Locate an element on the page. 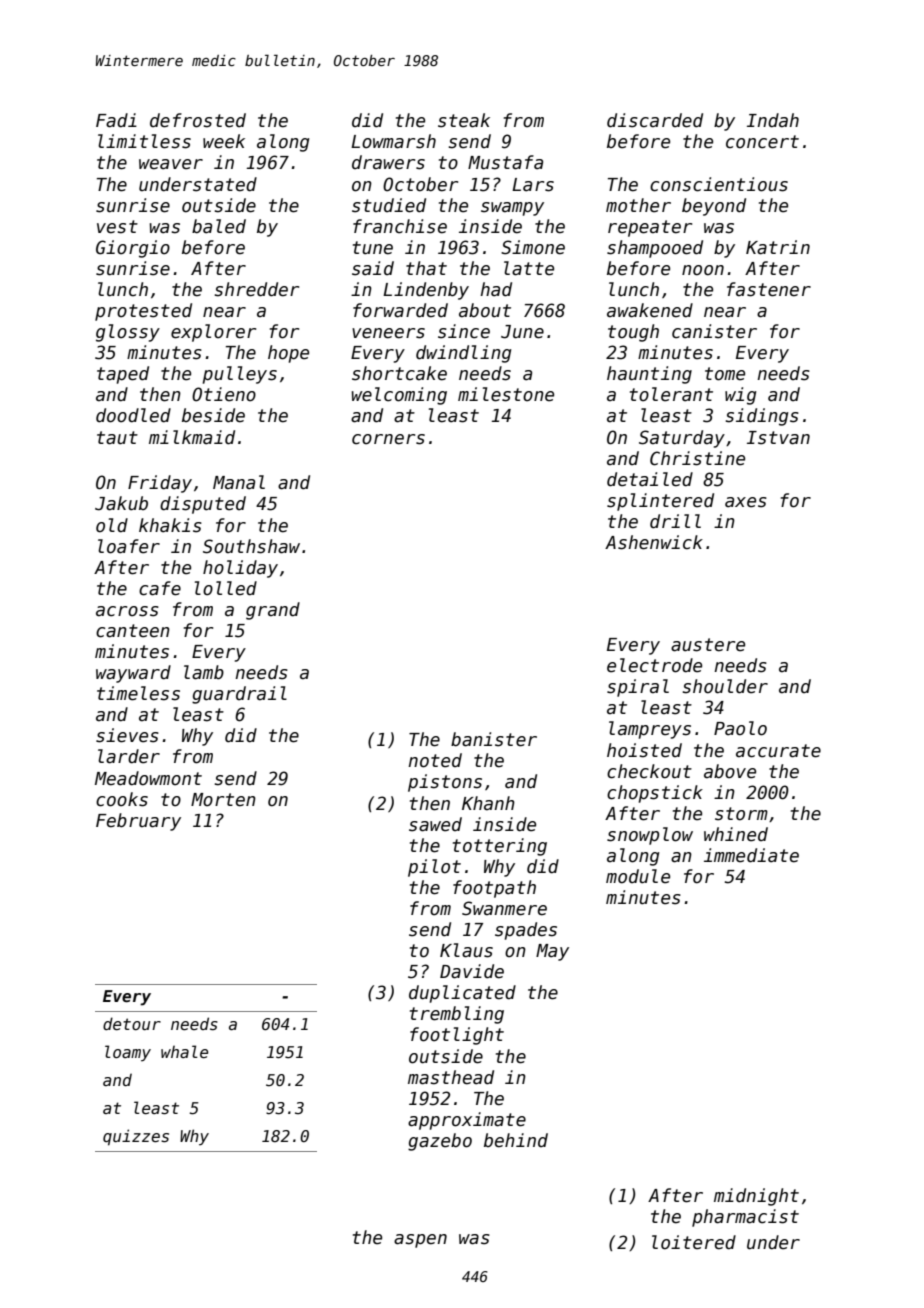 The width and height of the document is (924, 1308). aspen is located at coordinates (420, 1241).
